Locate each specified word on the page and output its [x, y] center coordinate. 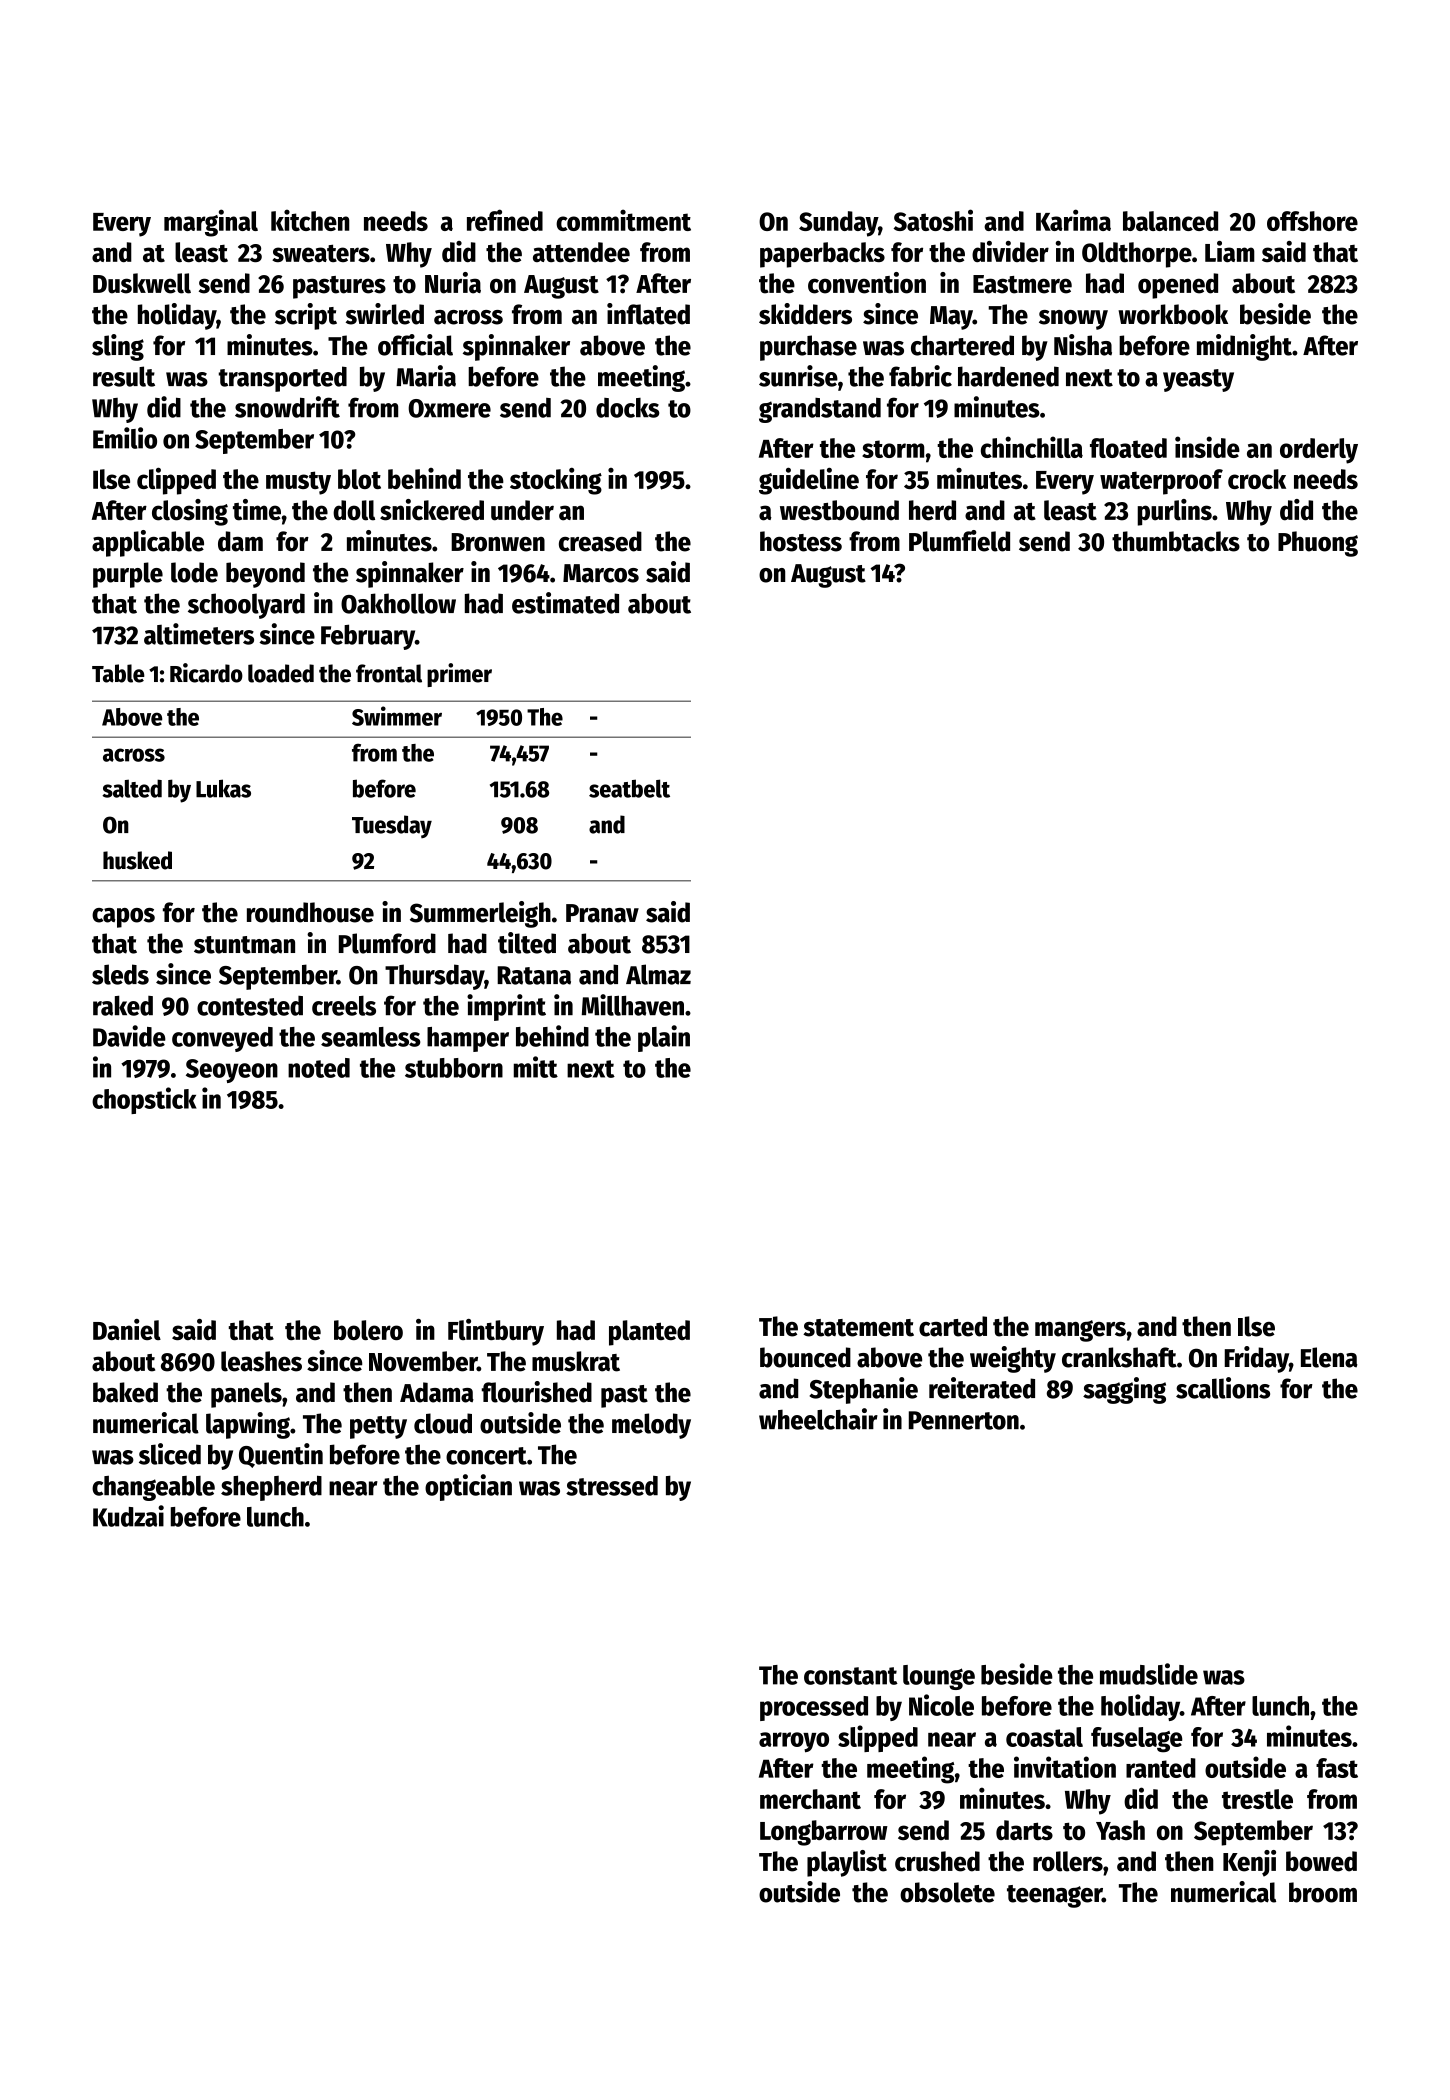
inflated [648, 314]
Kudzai [128, 1516]
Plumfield [959, 541]
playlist [847, 1863]
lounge [939, 1677]
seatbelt [629, 788]
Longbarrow [824, 1833]
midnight [1244, 347]
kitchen [310, 220]
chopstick [144, 1100]
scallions [1223, 1388]
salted [132, 788]
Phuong [1318, 544]
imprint [506, 1007]
